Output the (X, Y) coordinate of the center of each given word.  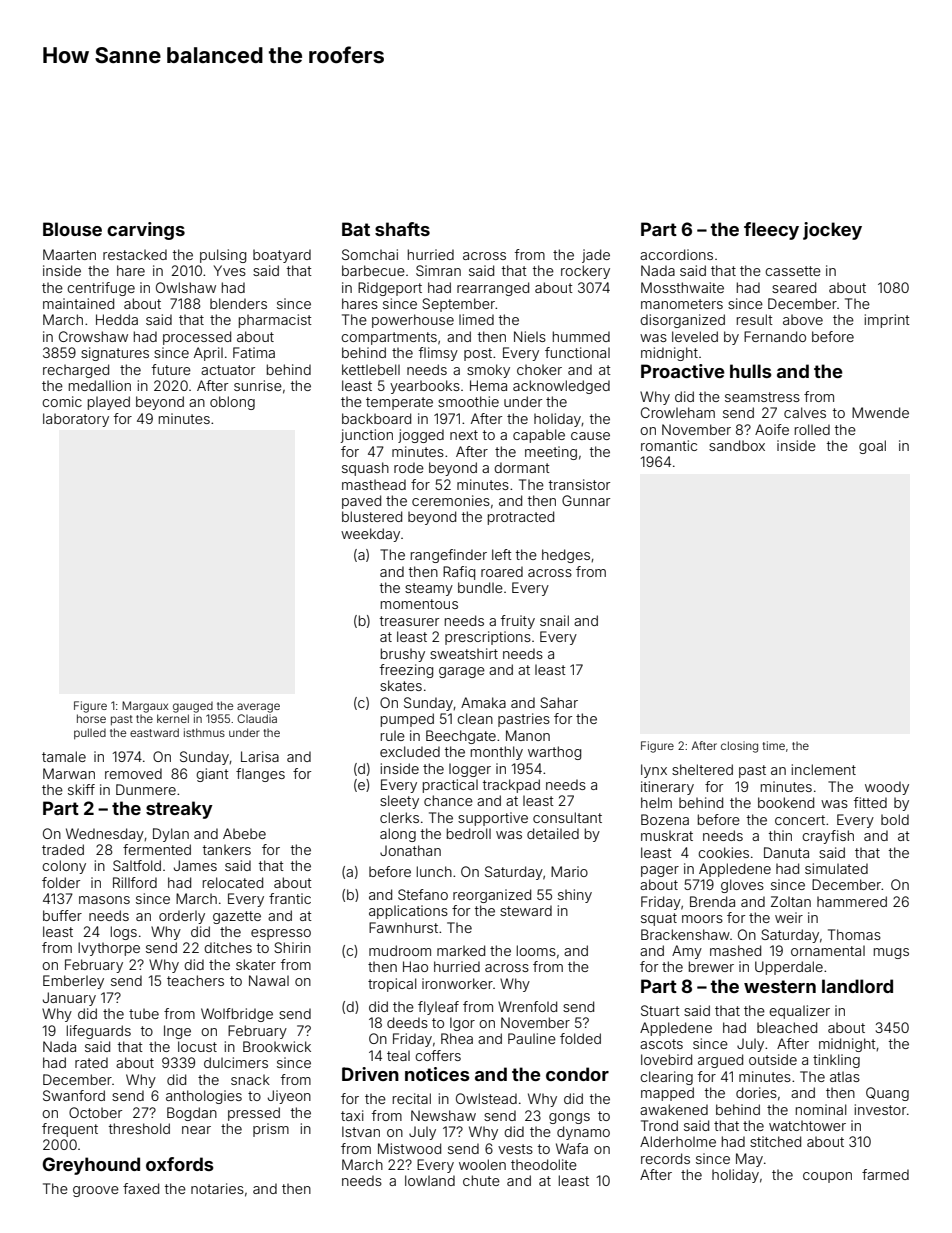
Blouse (72, 229)
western (780, 986)
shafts (402, 229)
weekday (370, 535)
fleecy (771, 231)
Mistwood (409, 1148)
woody (887, 788)
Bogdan (192, 1114)
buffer (62, 915)
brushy (403, 655)
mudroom (400, 950)
